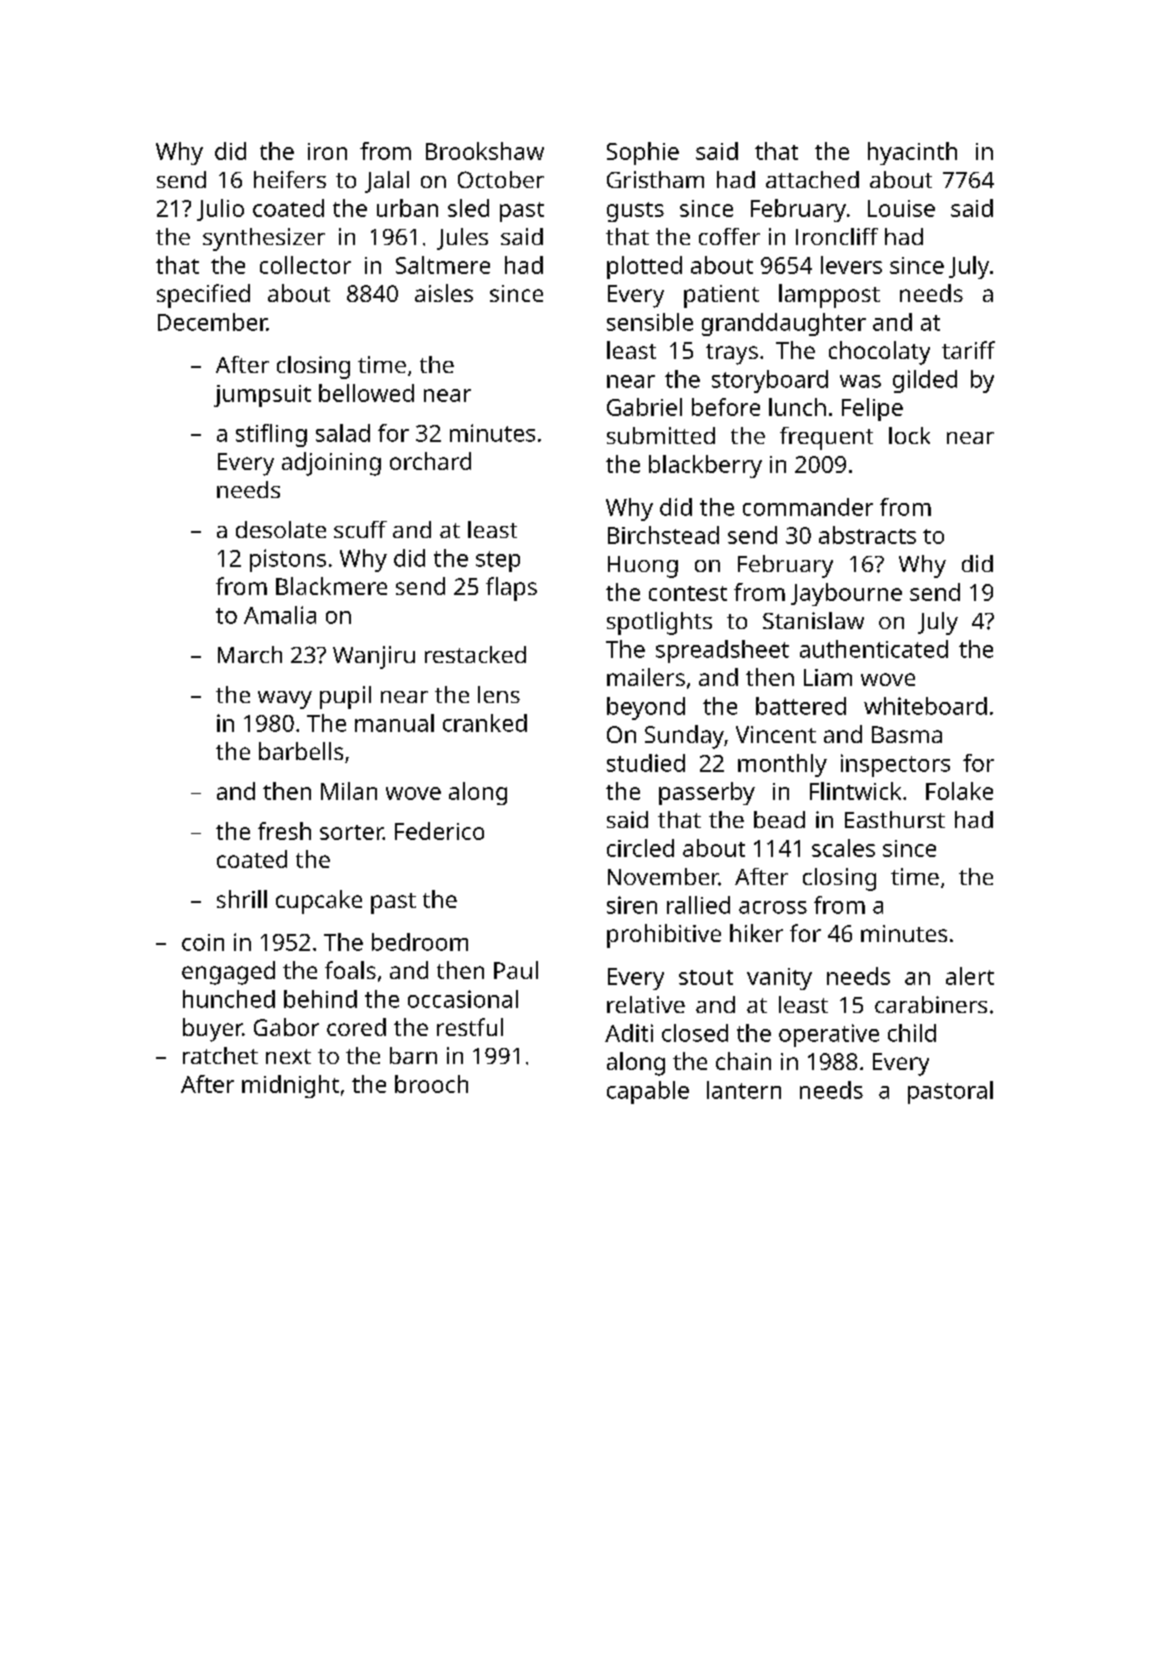 The width and height of the page is (1150, 1665). Describe the element at coordinates (485, 151) in the page. I see `Brookshaw` at that location.
